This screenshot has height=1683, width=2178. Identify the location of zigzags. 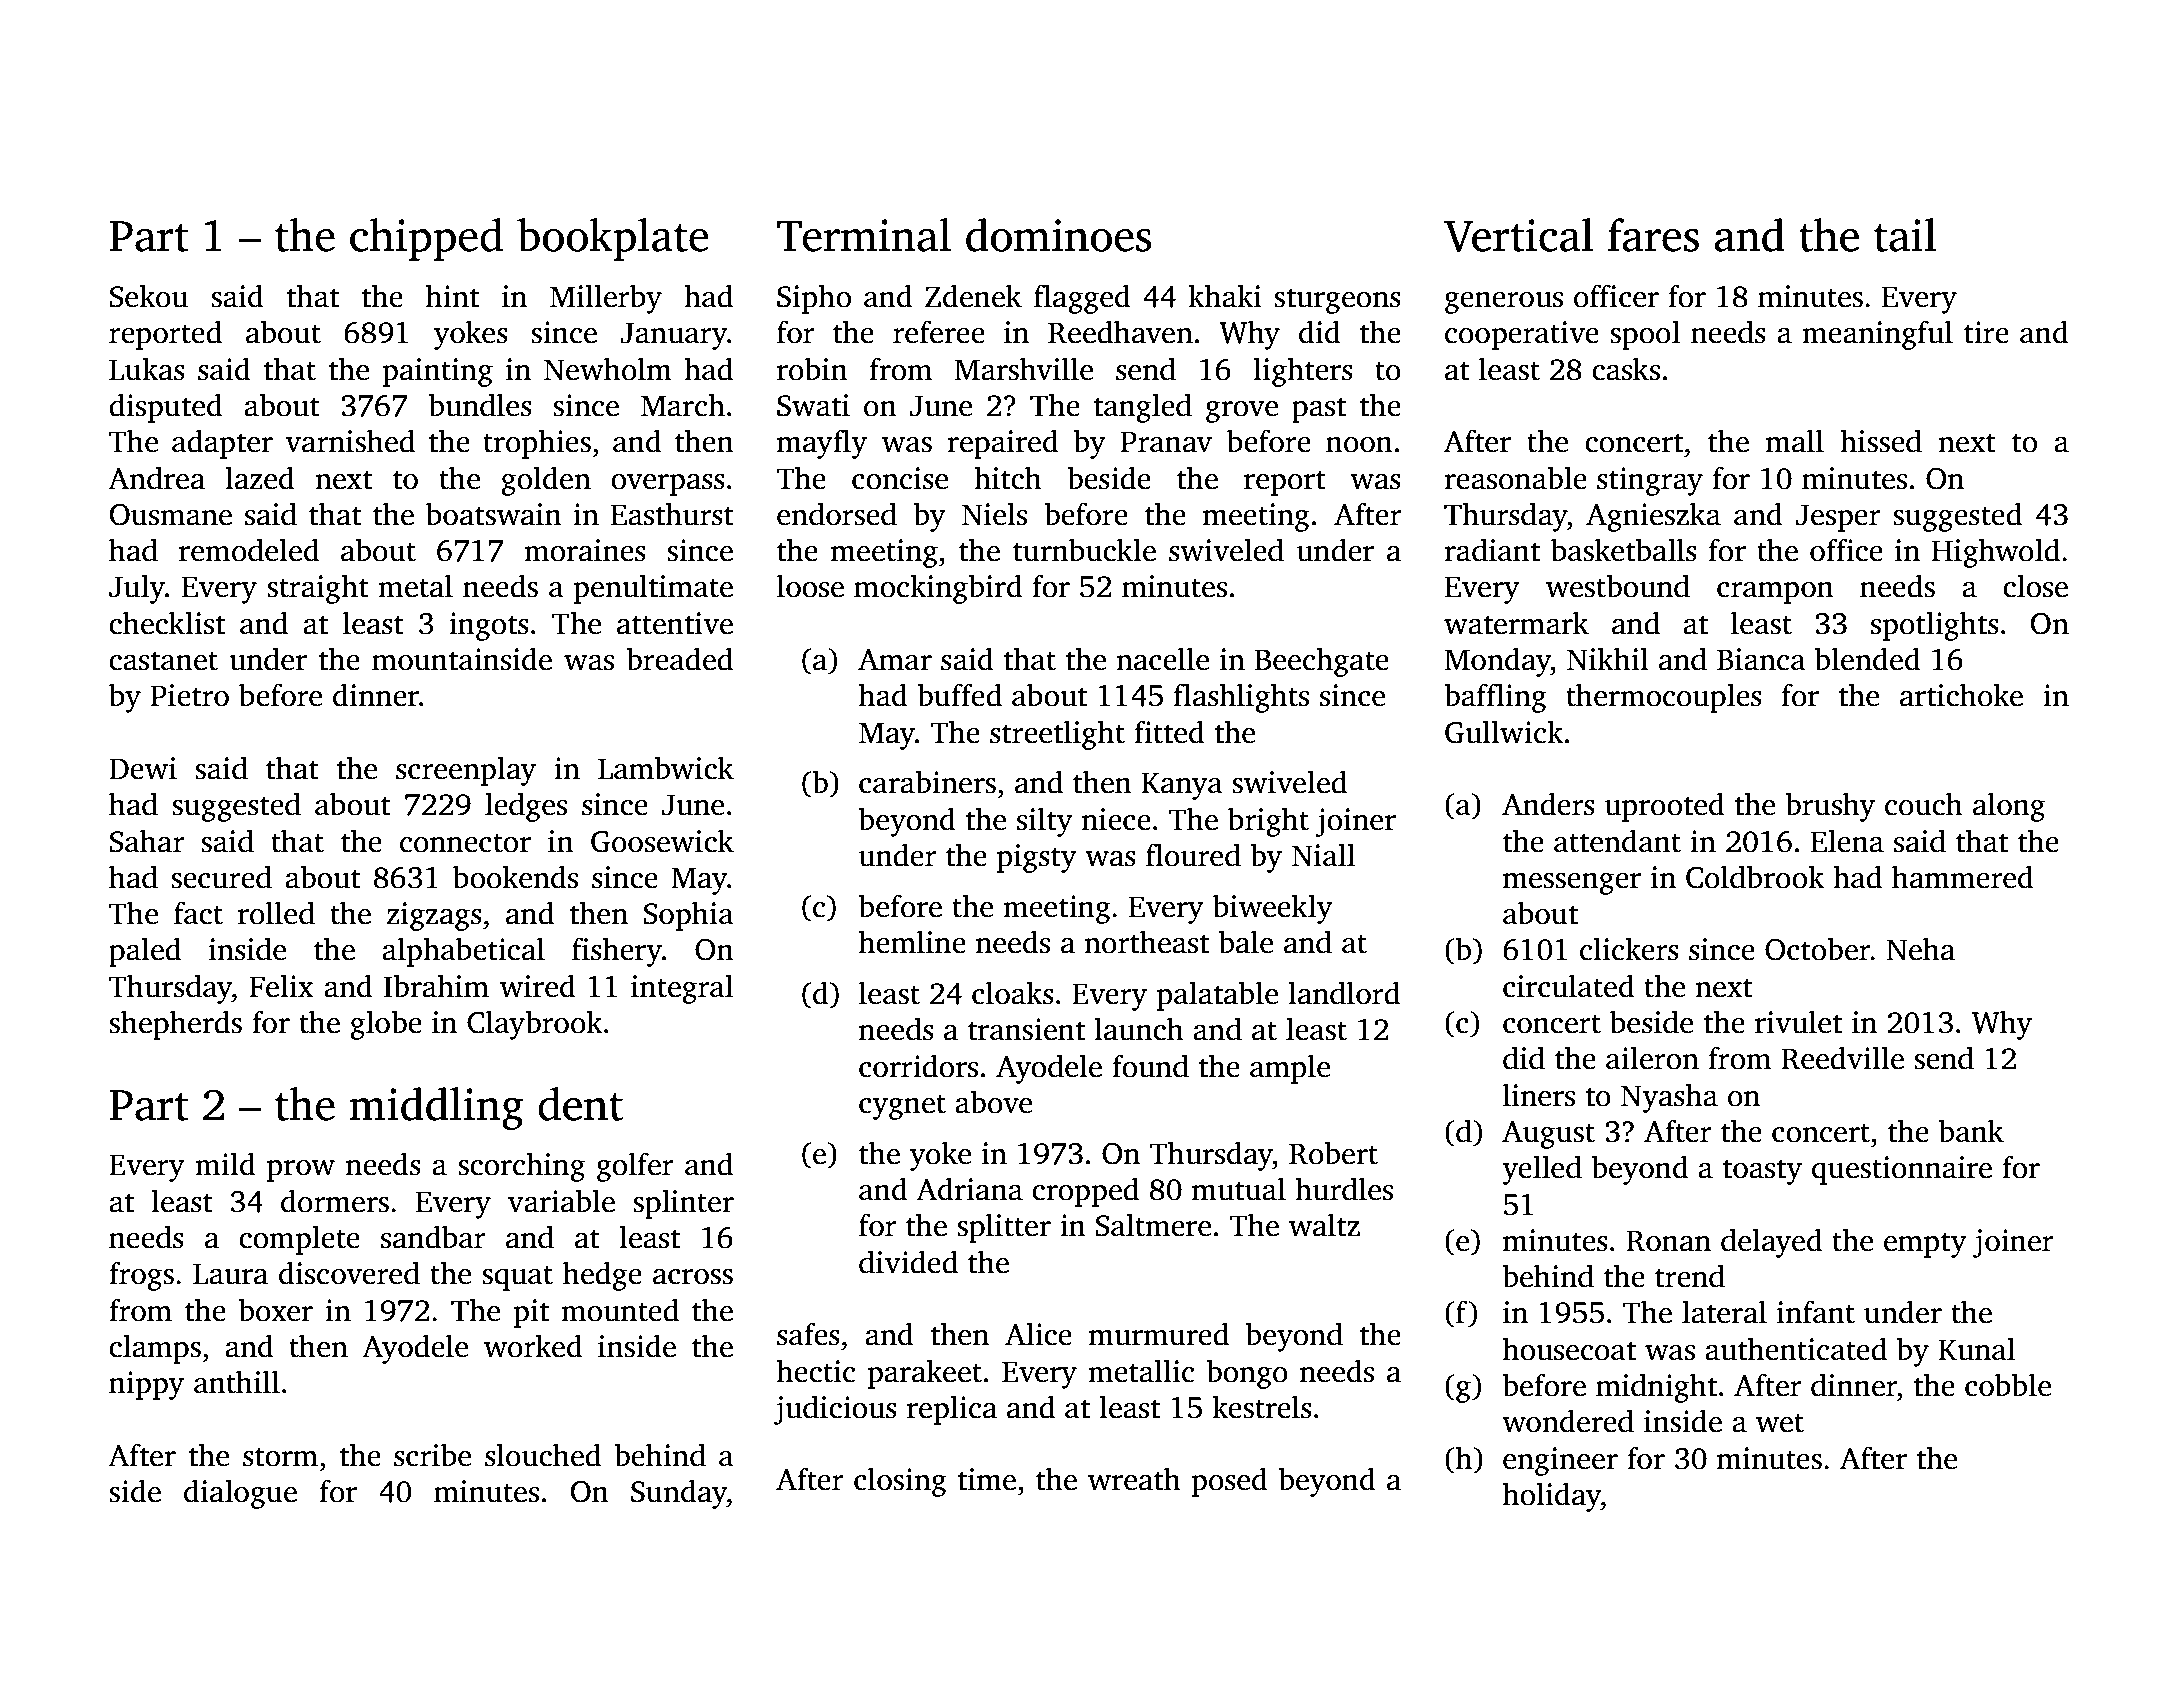
(434, 916).
